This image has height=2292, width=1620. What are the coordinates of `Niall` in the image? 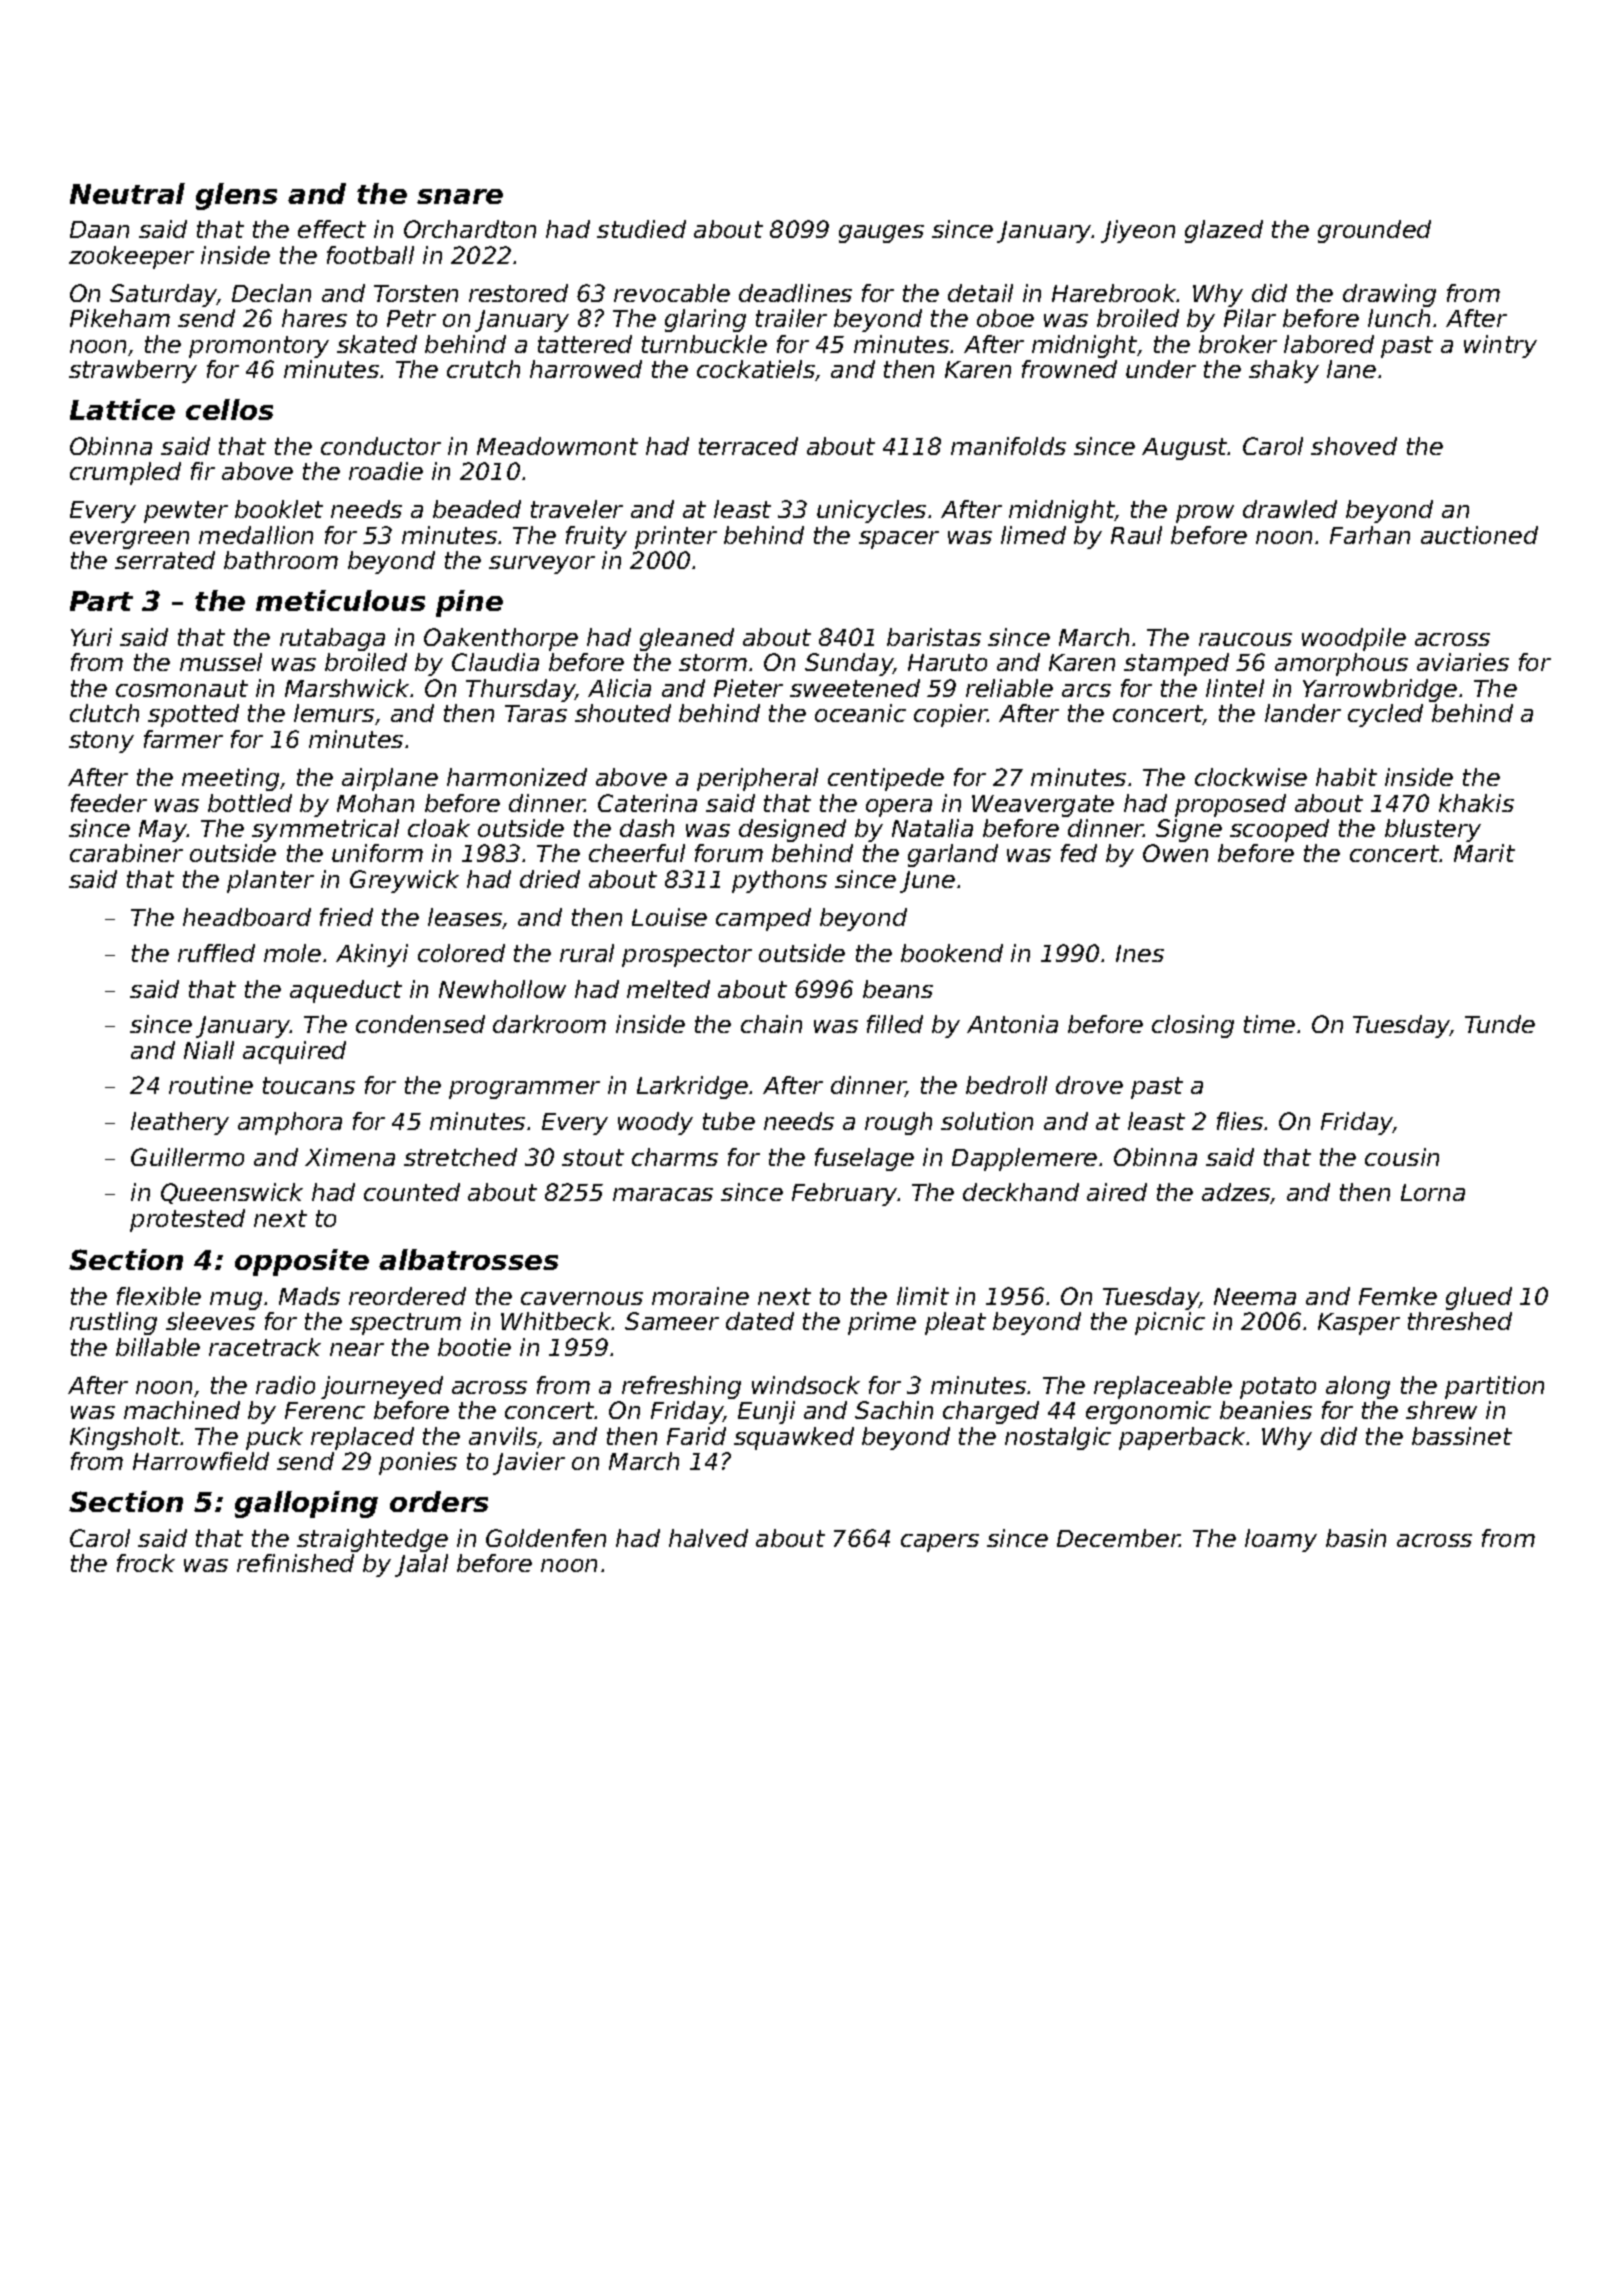 It's located at (209, 1050).
